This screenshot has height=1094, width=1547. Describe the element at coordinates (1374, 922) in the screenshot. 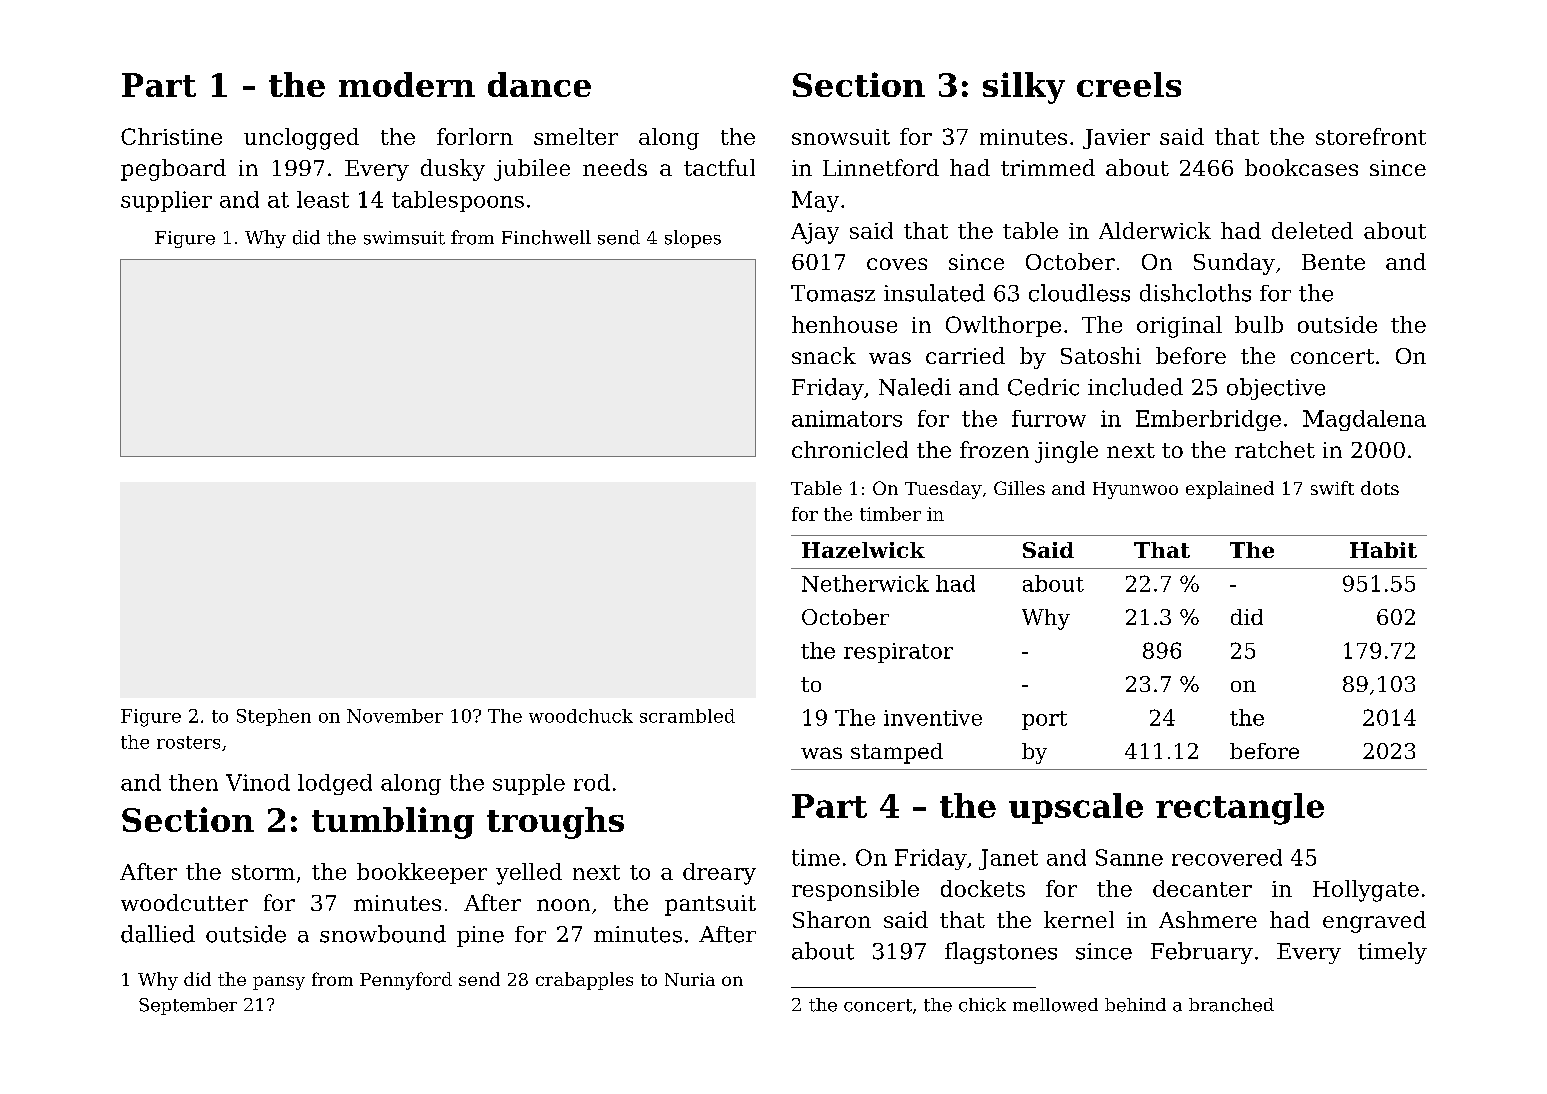

I see `engraved` at that location.
